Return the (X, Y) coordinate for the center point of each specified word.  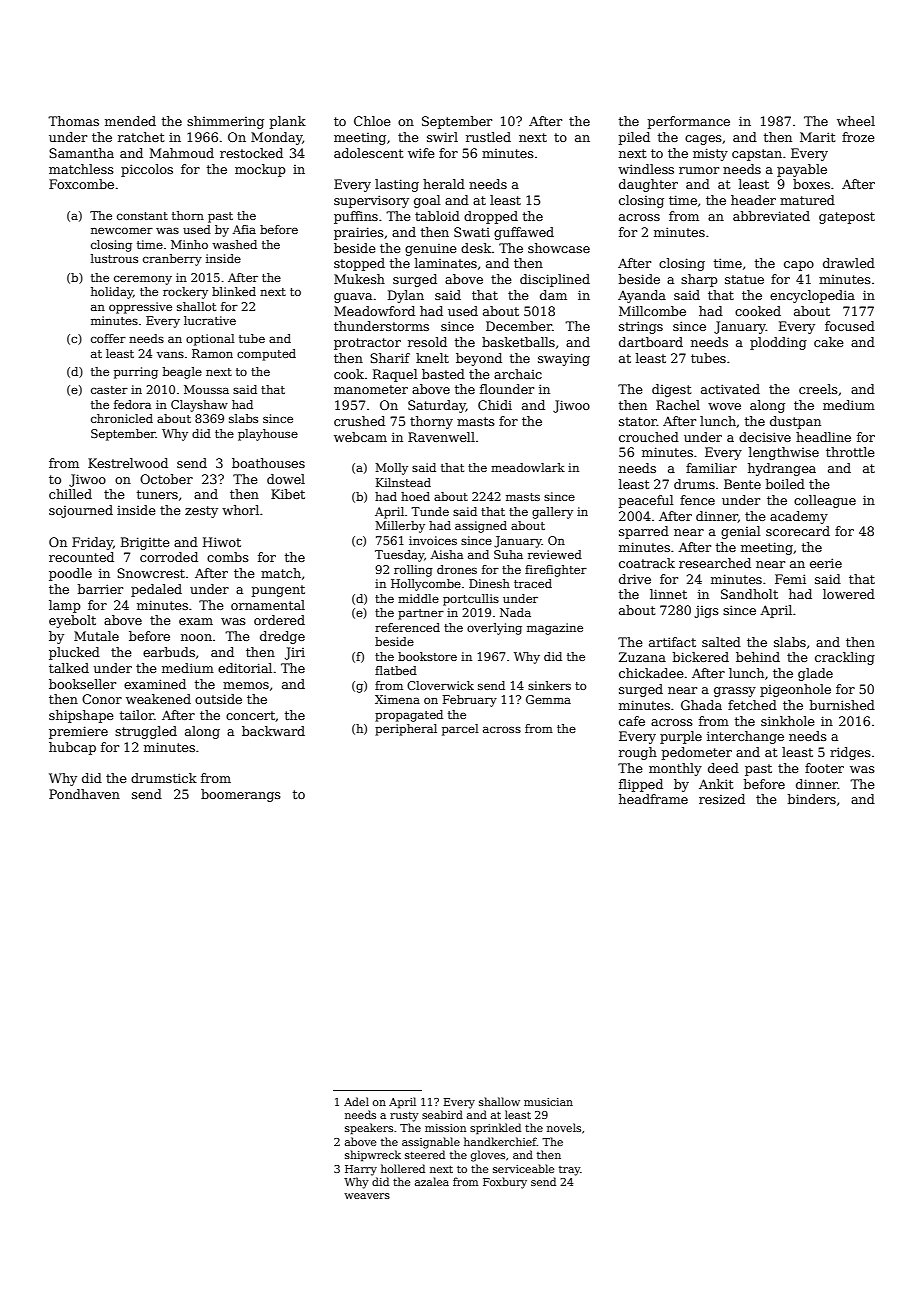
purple (681, 737)
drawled (849, 263)
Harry (361, 1170)
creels (818, 389)
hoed (415, 496)
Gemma (548, 699)
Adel (356, 1101)
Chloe (372, 121)
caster (109, 390)
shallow (499, 1101)
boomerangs (241, 795)
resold (427, 342)
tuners (157, 494)
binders (812, 799)
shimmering (225, 122)
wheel (856, 121)
